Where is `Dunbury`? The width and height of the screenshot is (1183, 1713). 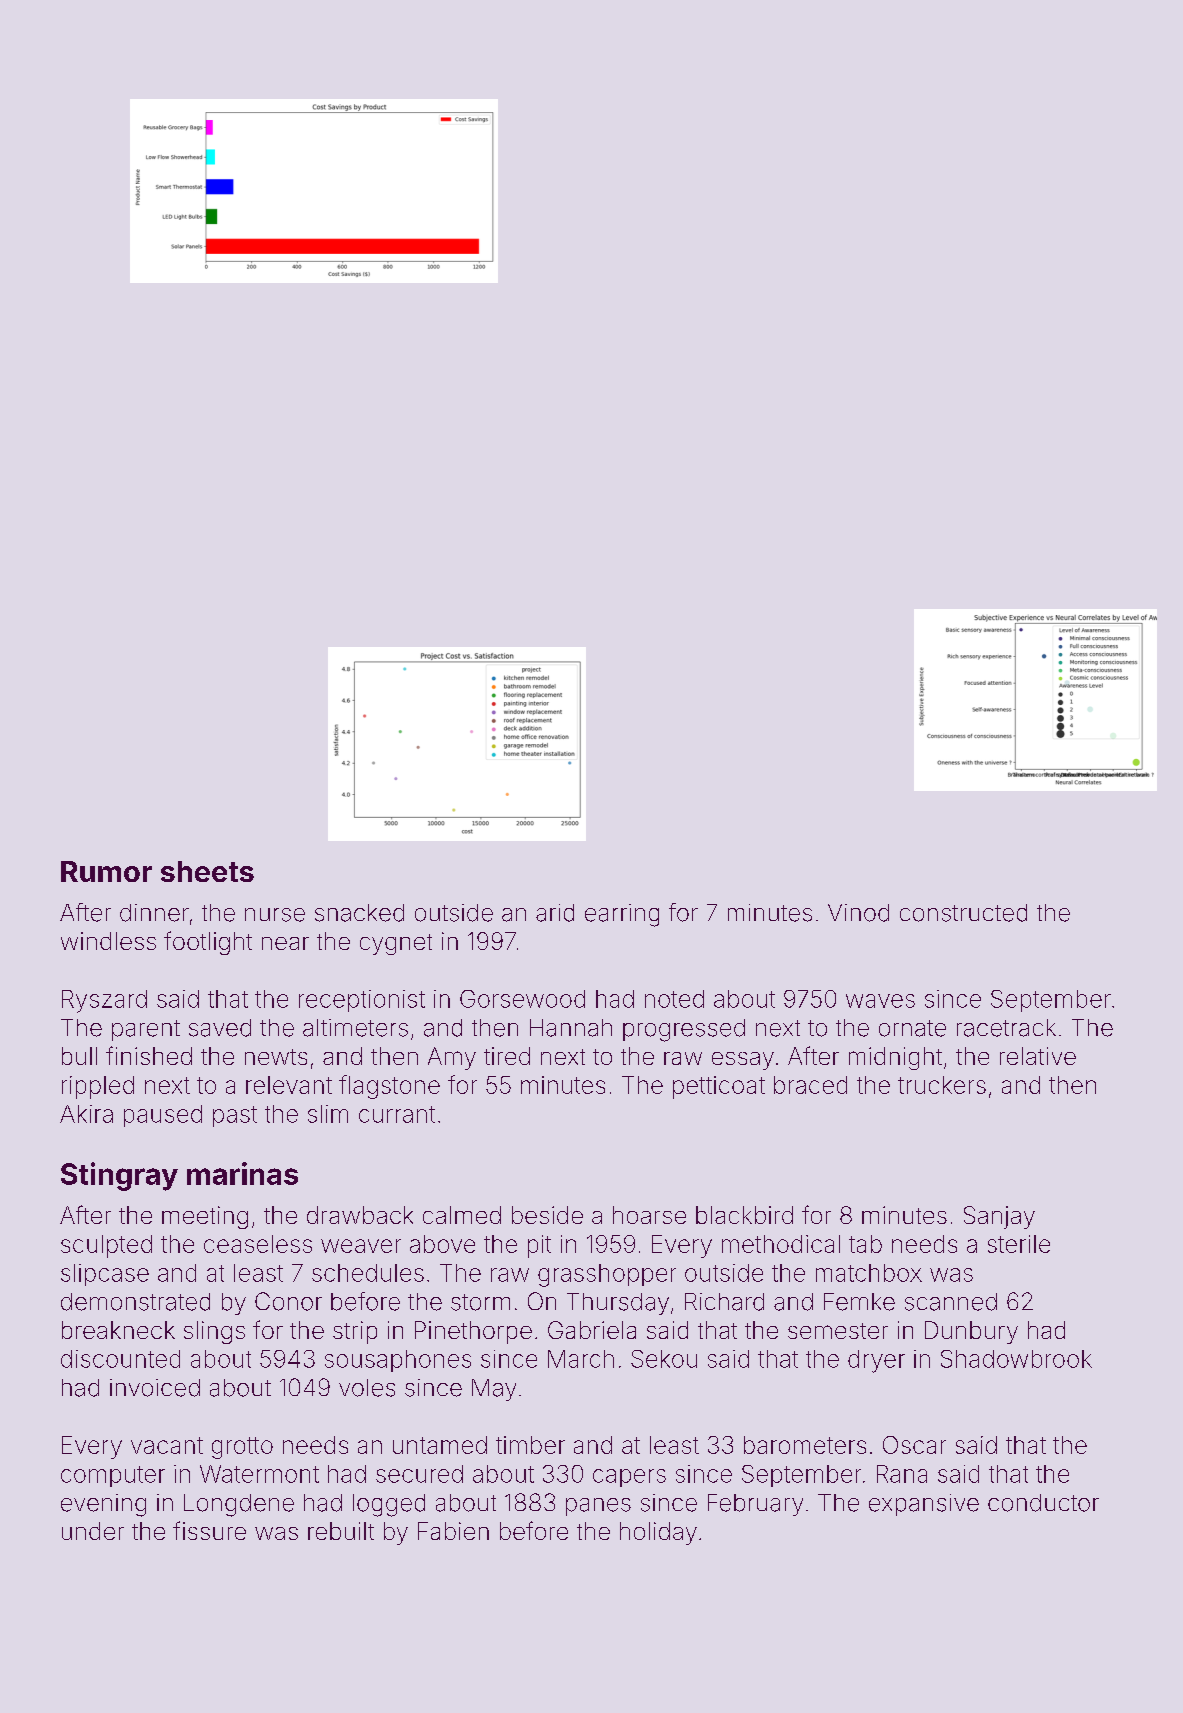
Dunbury is located at coordinates (971, 1332).
